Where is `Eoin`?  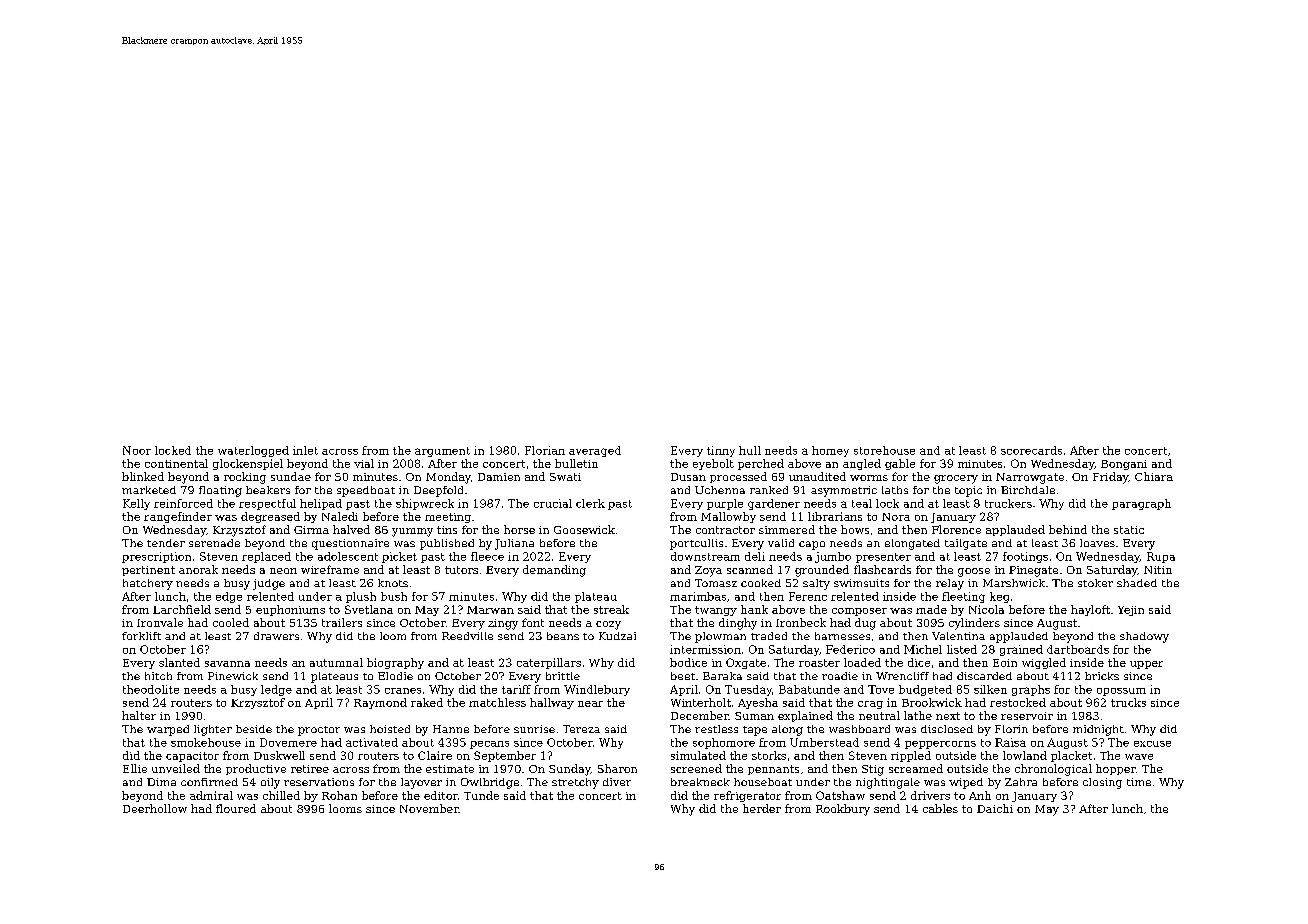 Eoin is located at coordinates (1005, 663).
